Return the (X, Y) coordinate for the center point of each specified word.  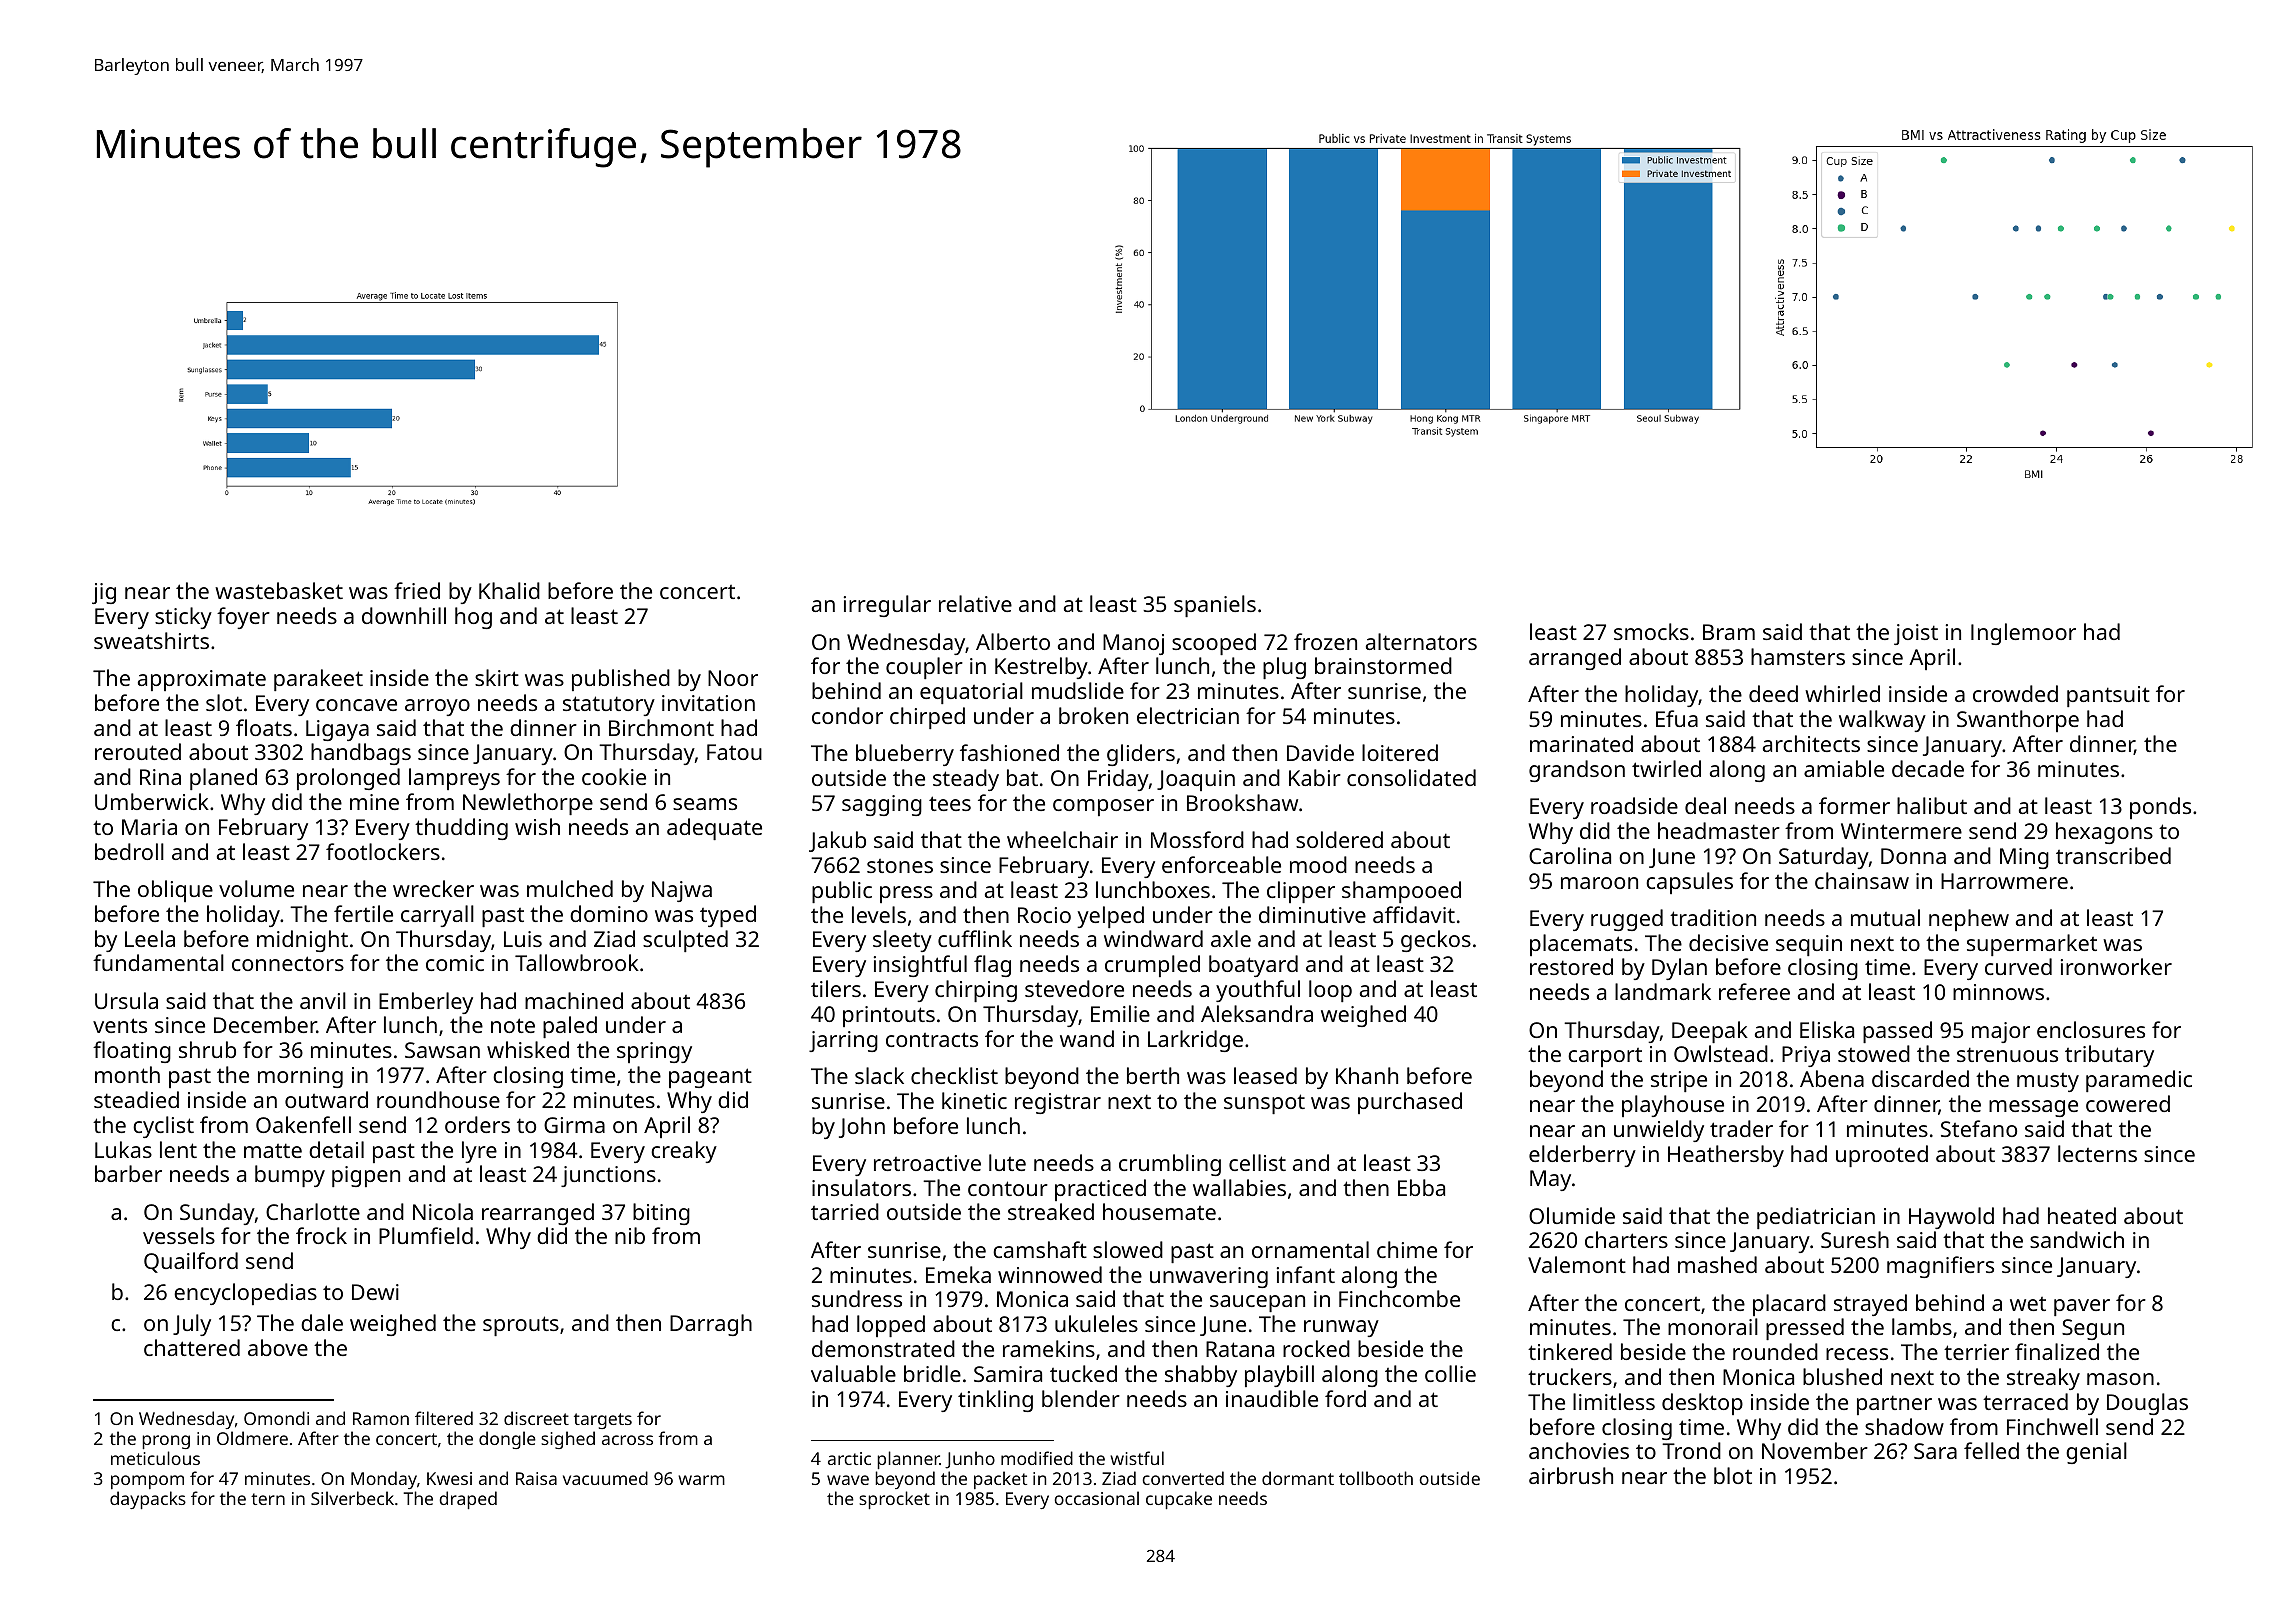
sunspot (1264, 1104)
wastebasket (279, 590)
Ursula (126, 1000)
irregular (887, 606)
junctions (608, 1176)
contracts (932, 1039)
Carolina (1570, 855)
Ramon (381, 1418)
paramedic (2139, 1081)
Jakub (837, 841)
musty (2048, 1082)
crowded (2015, 693)
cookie (614, 776)
